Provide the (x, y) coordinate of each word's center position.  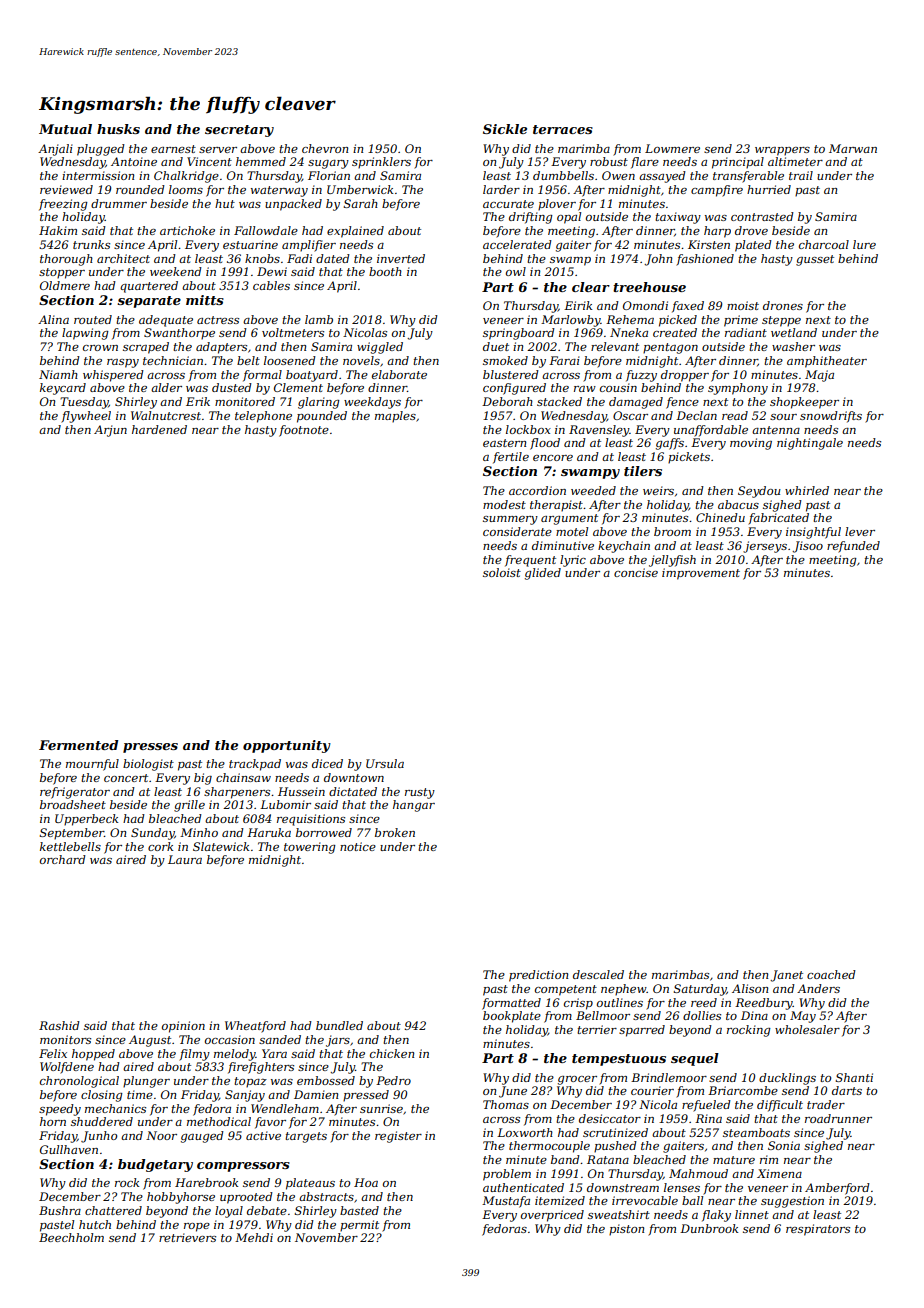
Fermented (78, 745)
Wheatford (255, 1027)
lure (864, 244)
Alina (53, 319)
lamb (319, 319)
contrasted (762, 216)
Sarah (361, 203)
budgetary (155, 1165)
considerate (517, 531)
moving (751, 444)
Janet (786, 976)
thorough (66, 260)
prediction (538, 976)
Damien (316, 1094)
